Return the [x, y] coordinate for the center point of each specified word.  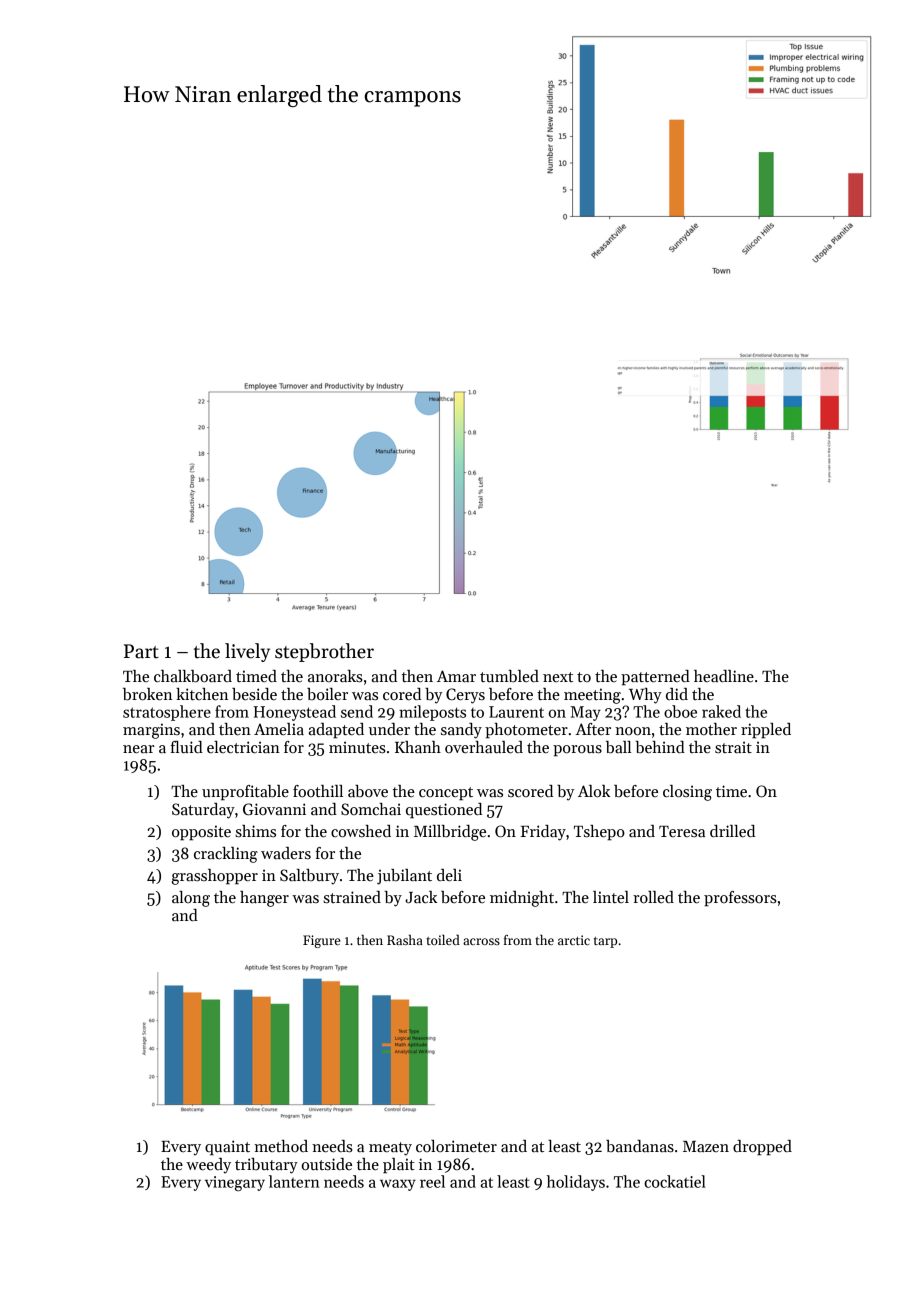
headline [724, 676]
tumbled [509, 676]
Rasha [405, 939]
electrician [243, 747]
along [191, 899]
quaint [227, 1148]
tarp [605, 942]
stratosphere [167, 713]
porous [577, 751]
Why [645, 696]
